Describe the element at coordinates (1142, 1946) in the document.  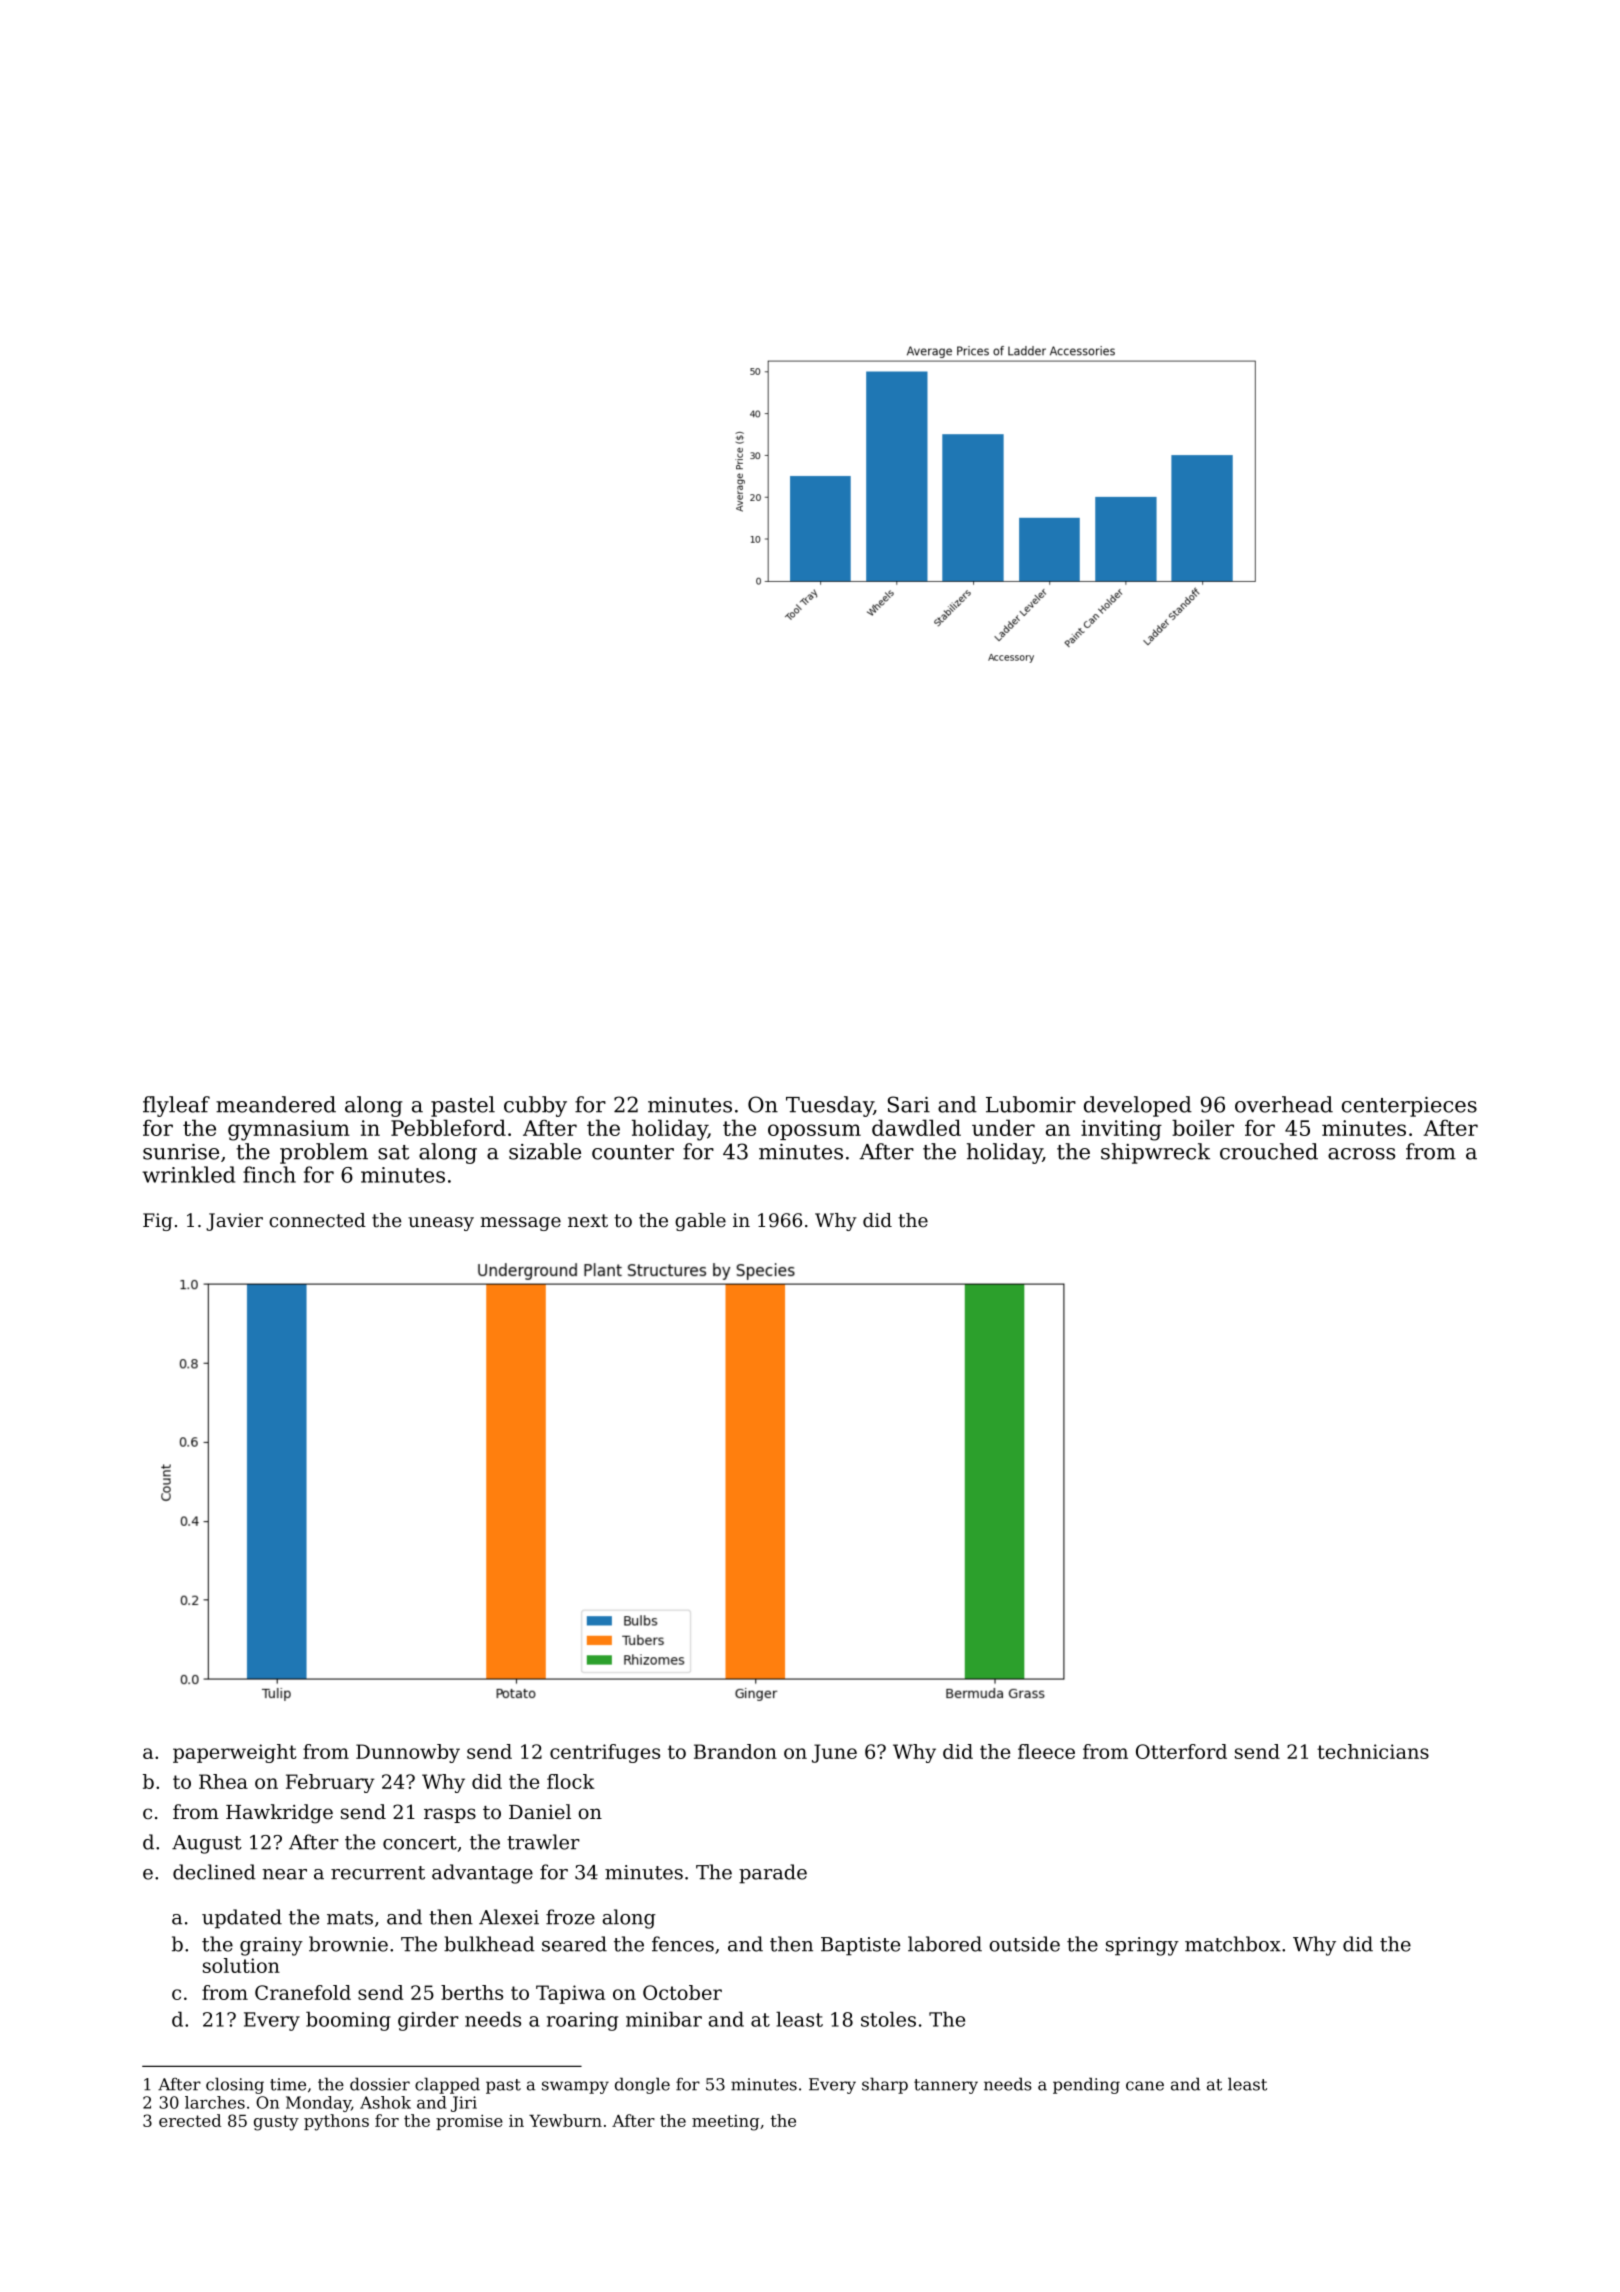
I see `springy` at that location.
